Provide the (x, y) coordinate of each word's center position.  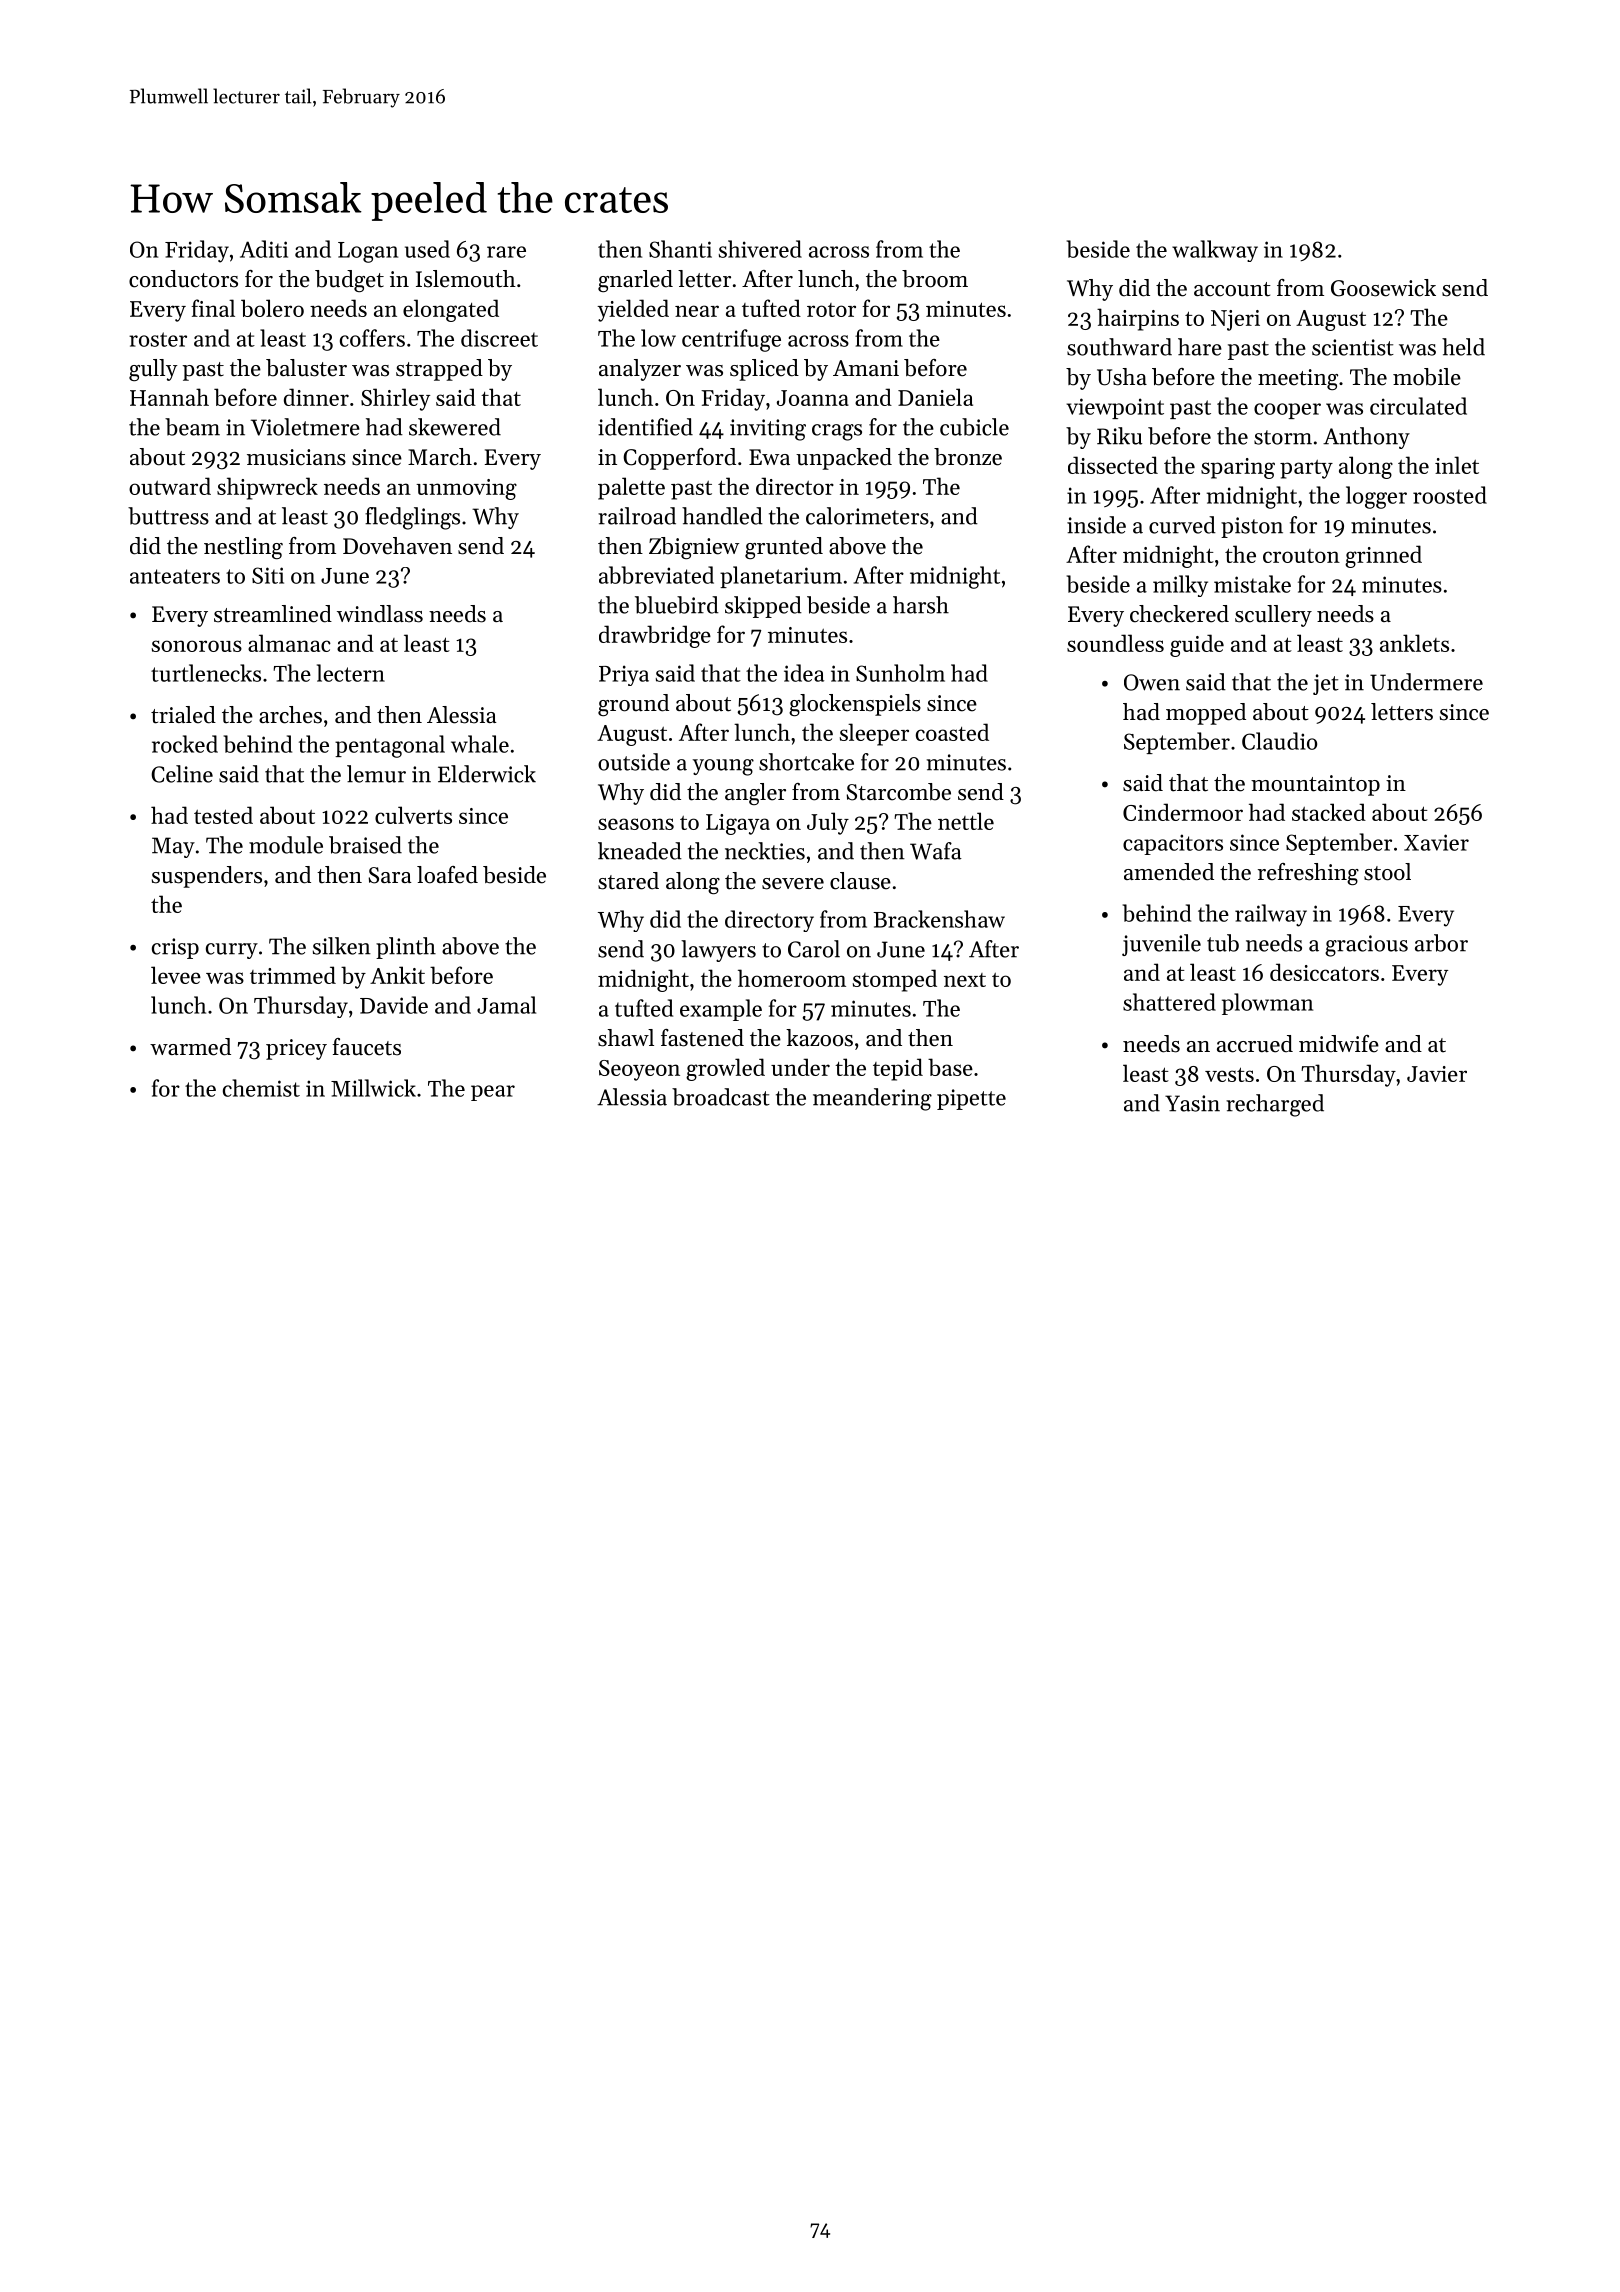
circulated (1418, 406)
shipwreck (267, 488)
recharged (1275, 1105)
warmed (190, 1047)
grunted (784, 548)
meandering (872, 1099)
